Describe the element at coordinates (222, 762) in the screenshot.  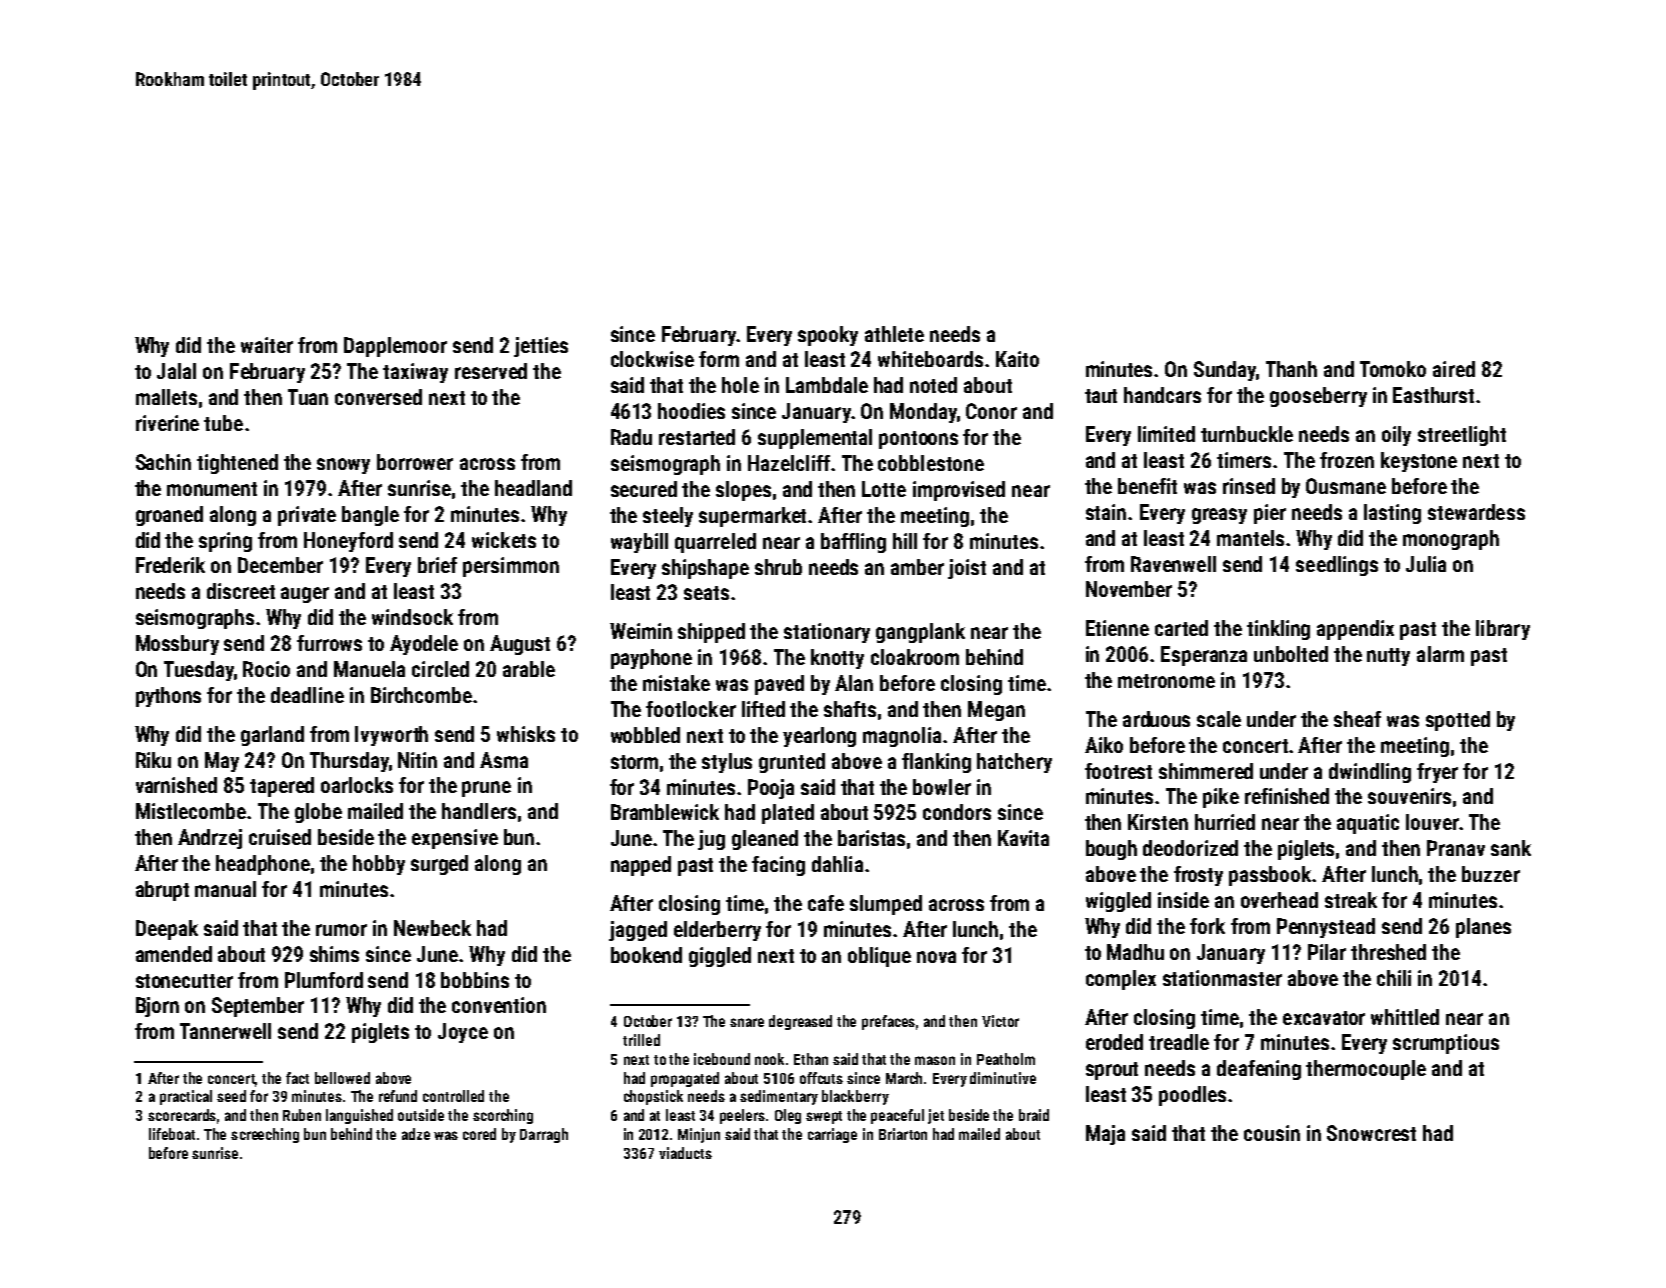
I see `May` at that location.
